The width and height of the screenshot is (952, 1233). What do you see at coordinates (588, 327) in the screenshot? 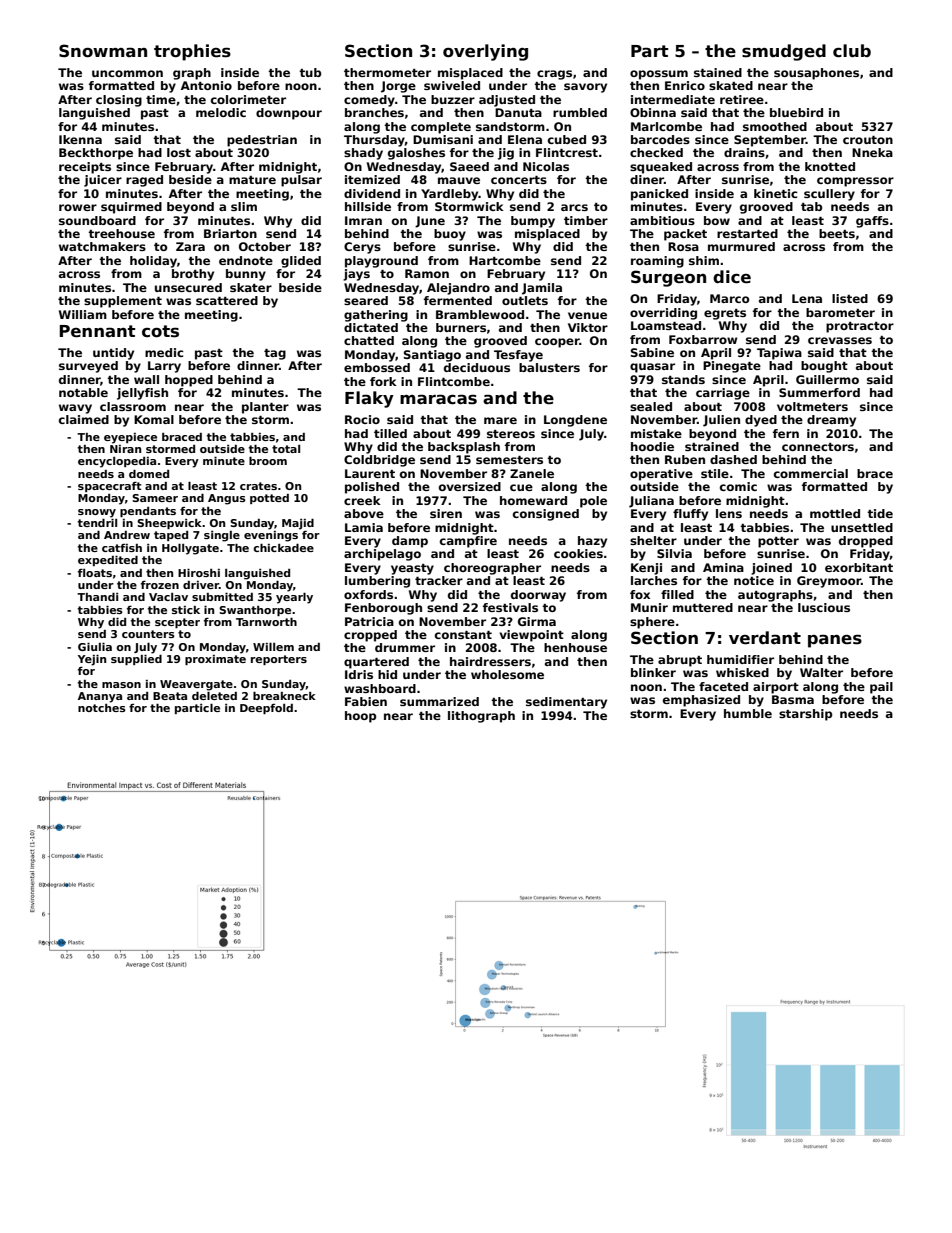
I see `Viktor` at bounding box center [588, 327].
